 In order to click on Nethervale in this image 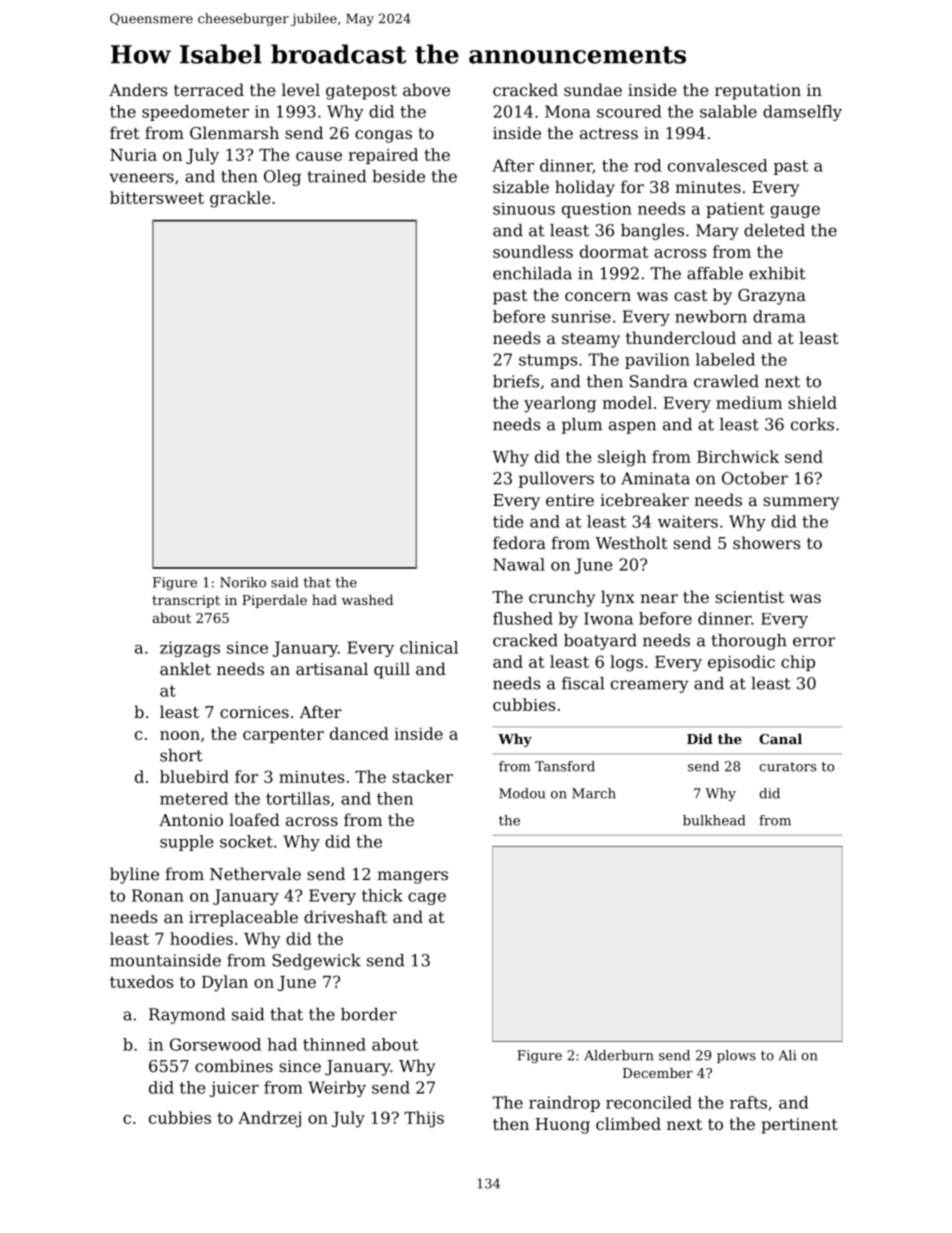, I will do `click(255, 873)`.
